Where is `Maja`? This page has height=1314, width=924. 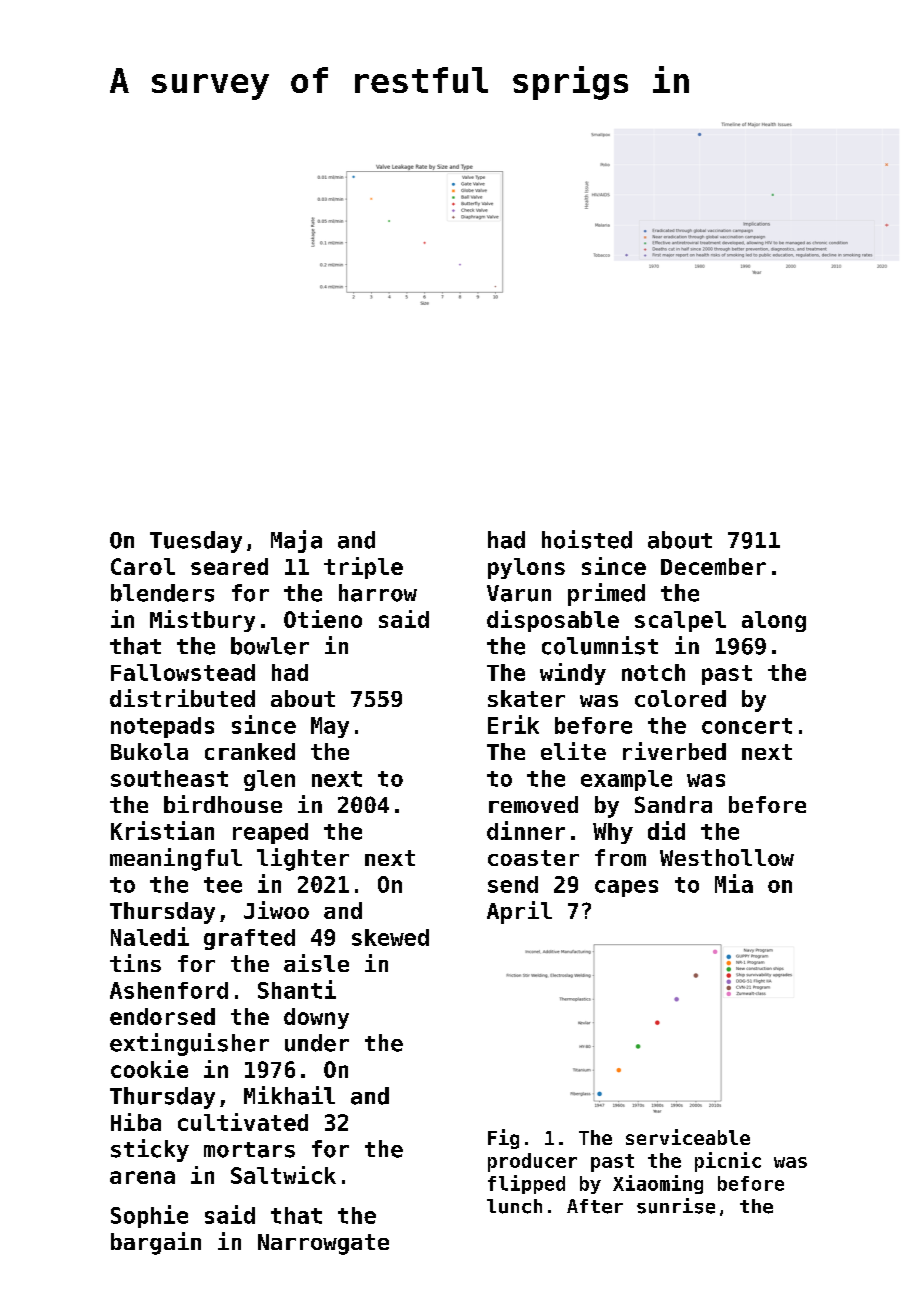 Maja is located at coordinates (296, 541).
